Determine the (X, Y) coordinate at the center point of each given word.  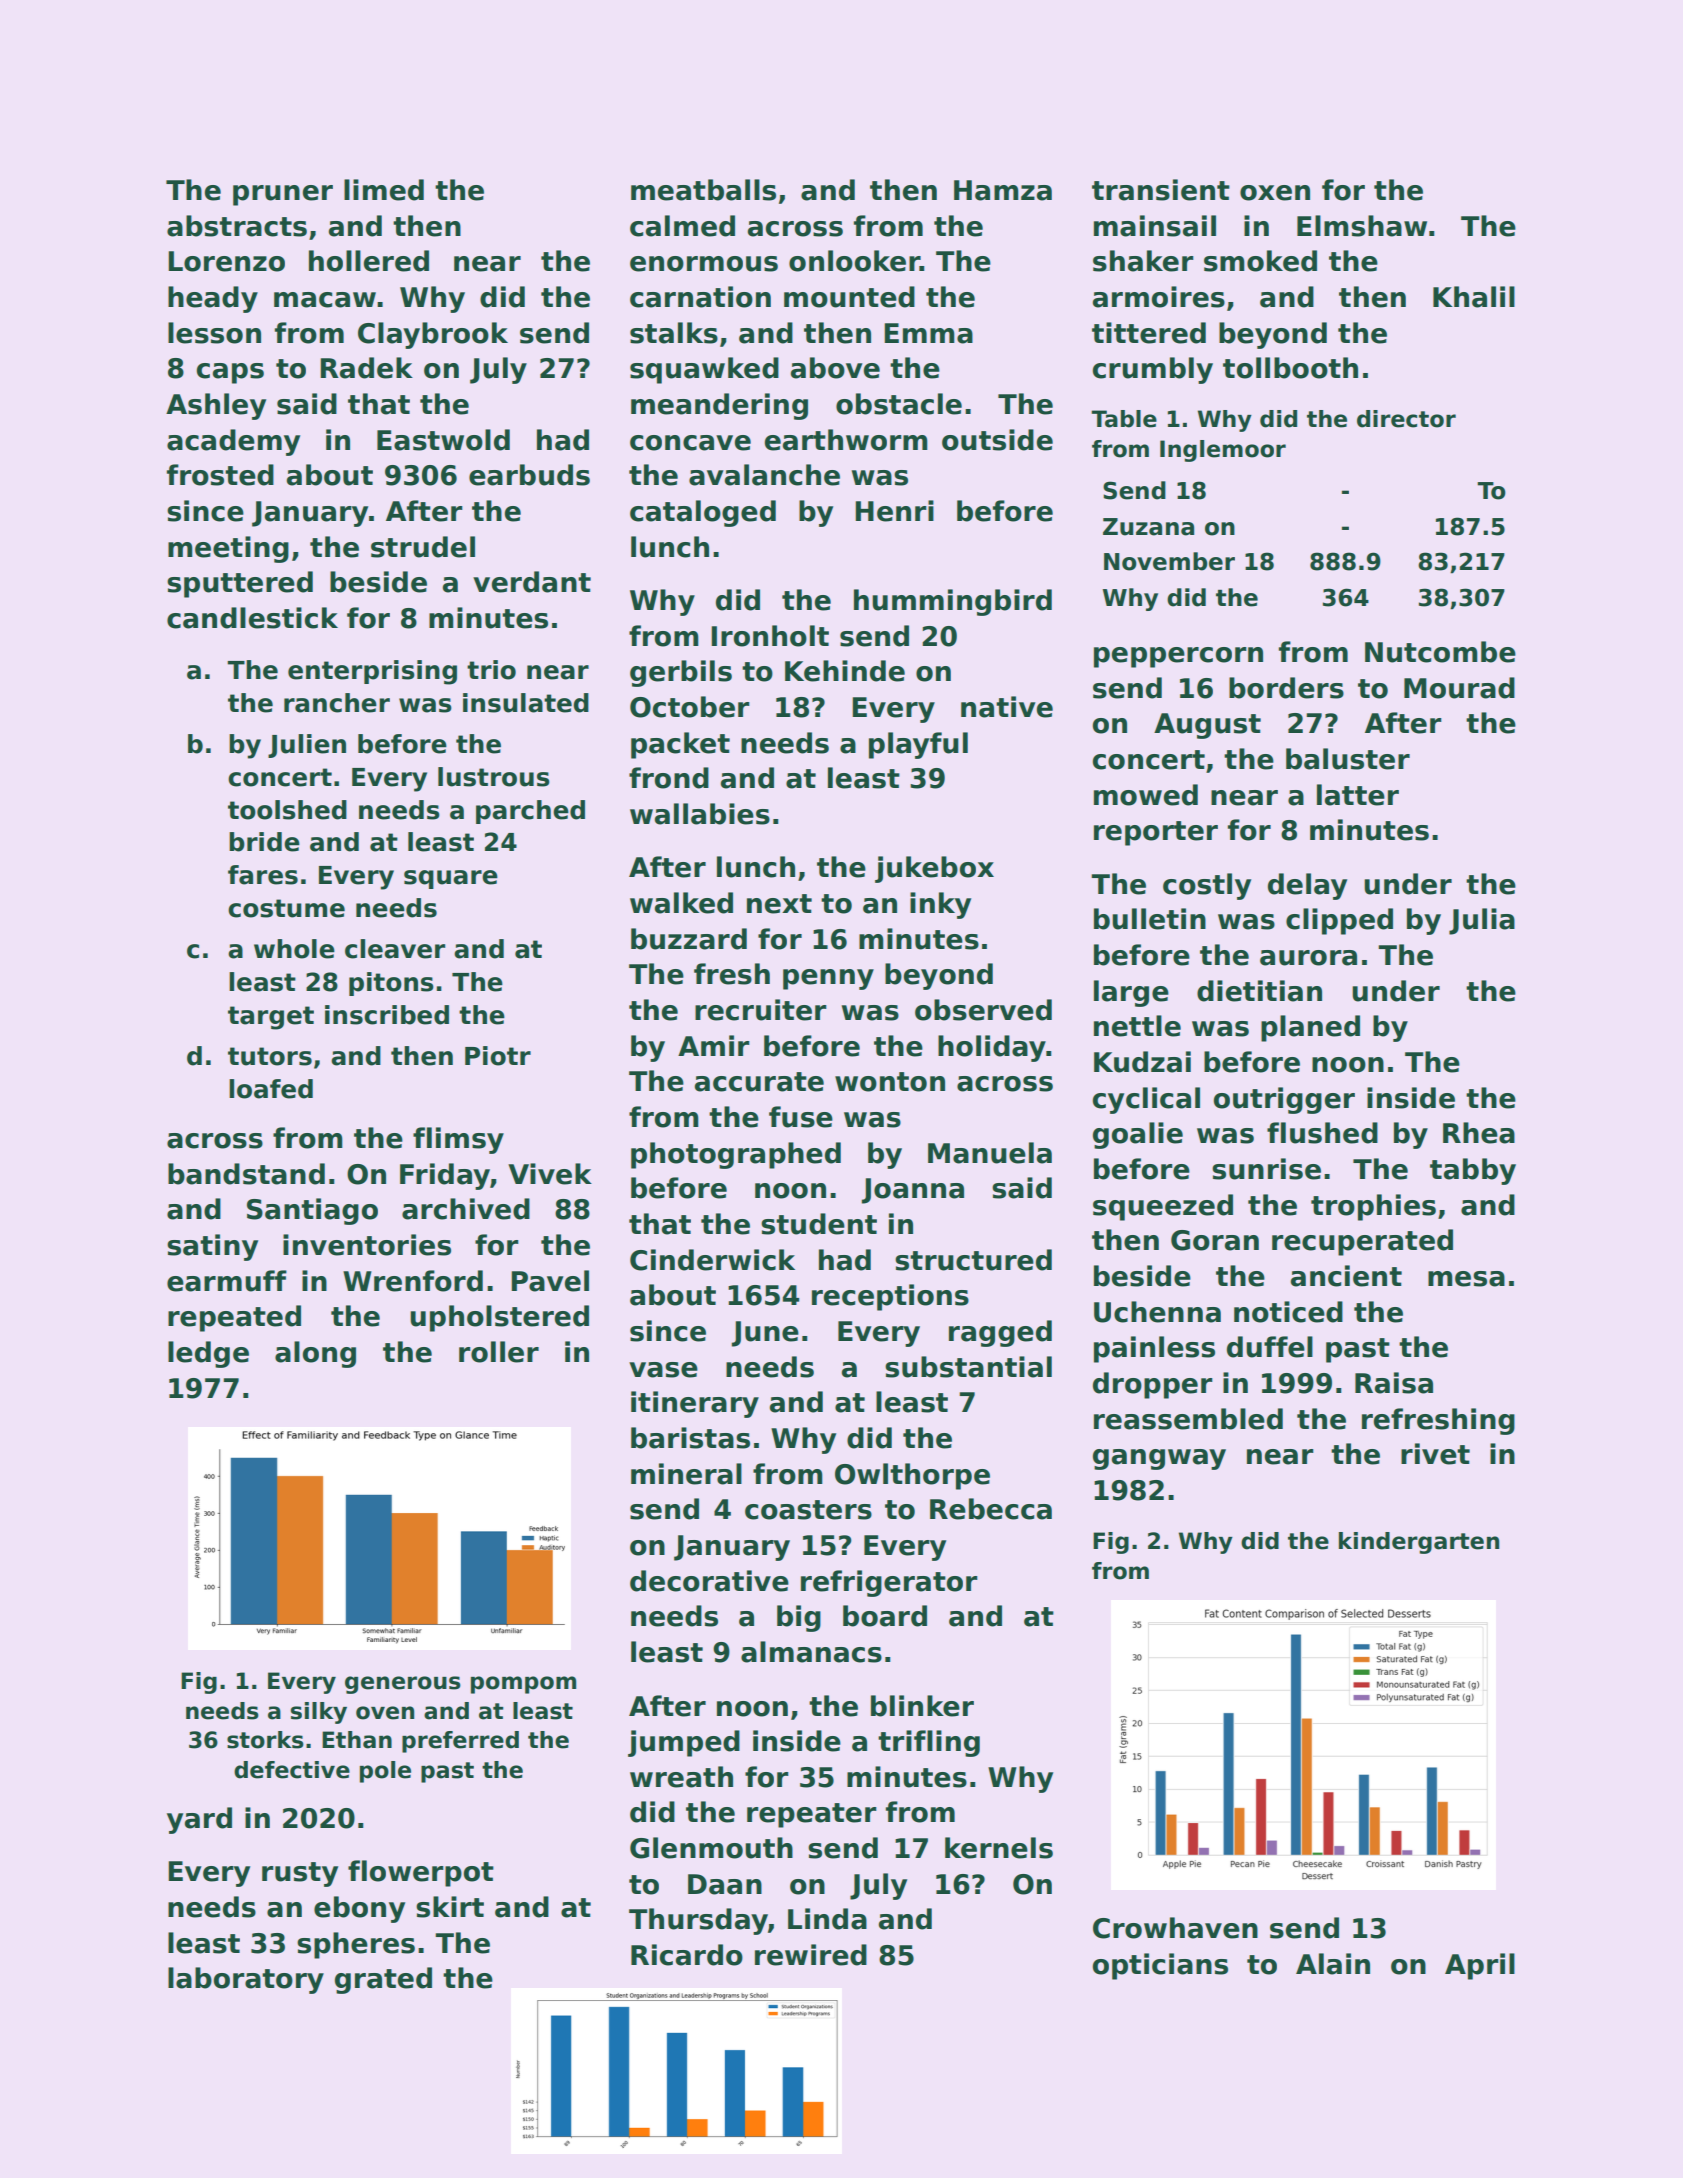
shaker (1143, 261)
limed (384, 190)
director (1406, 419)
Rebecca (991, 1509)
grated (383, 1980)
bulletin (1150, 919)
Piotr (498, 1056)
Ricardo (687, 1955)
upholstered (499, 1318)
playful (918, 745)
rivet (1435, 1454)
